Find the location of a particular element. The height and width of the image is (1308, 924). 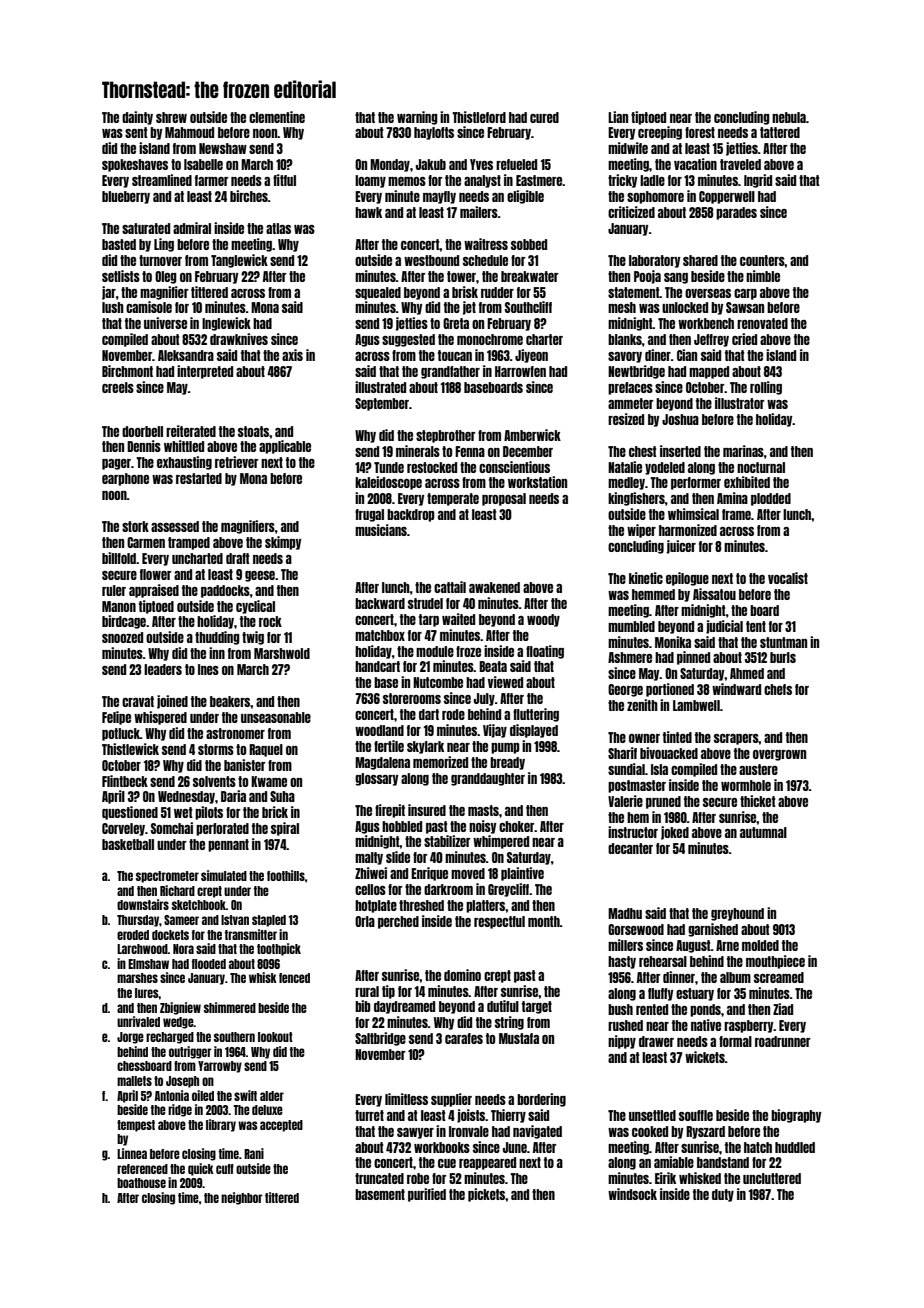

backdrop is located at coordinates (411, 515).
